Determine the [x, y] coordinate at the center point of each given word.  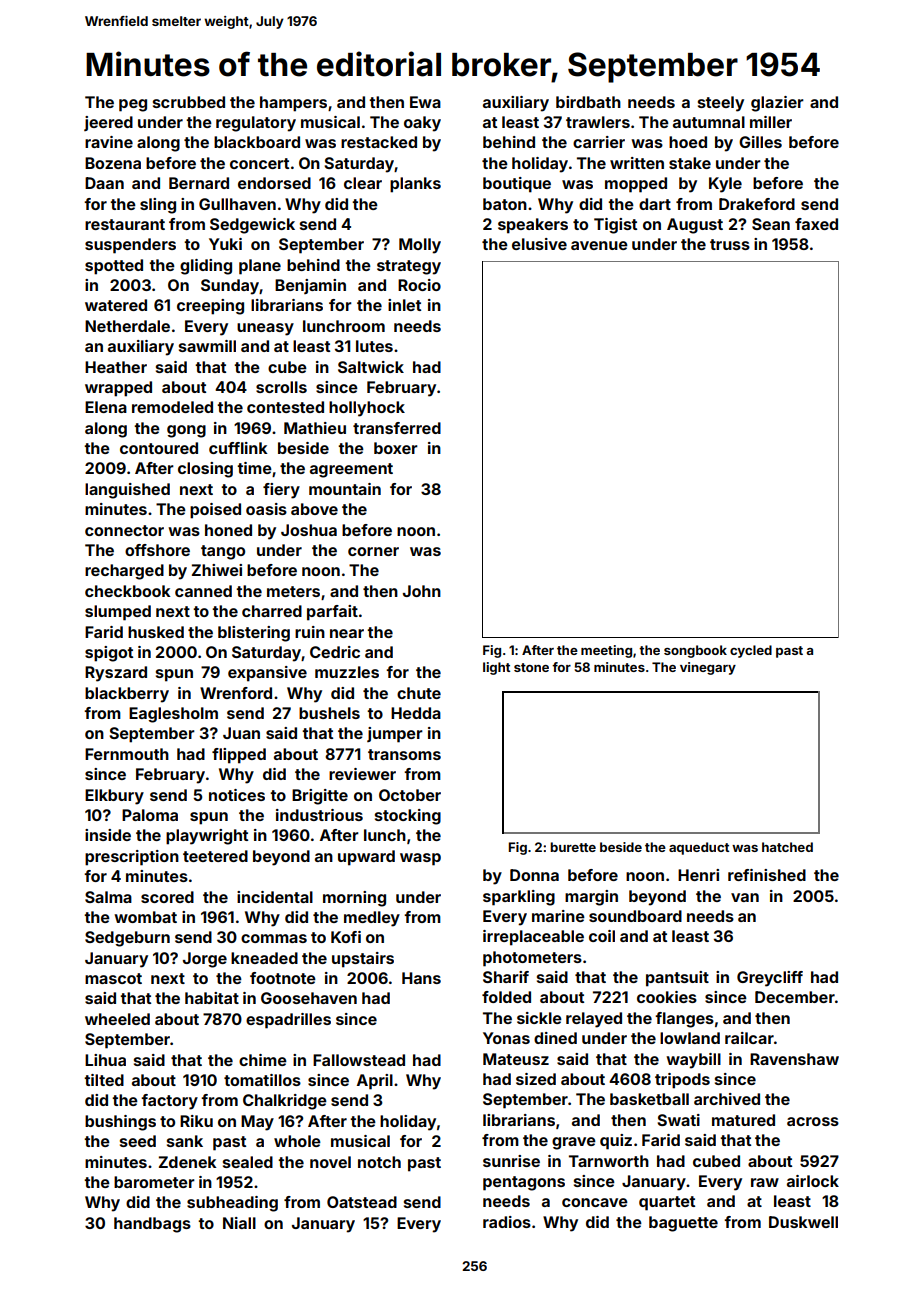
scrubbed [189, 102]
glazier [777, 104]
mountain [345, 489]
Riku [196, 1121]
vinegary [708, 668]
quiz [616, 1142]
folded [506, 997]
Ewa [425, 102]
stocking [408, 817]
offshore [157, 550]
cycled [751, 651]
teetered [215, 856]
